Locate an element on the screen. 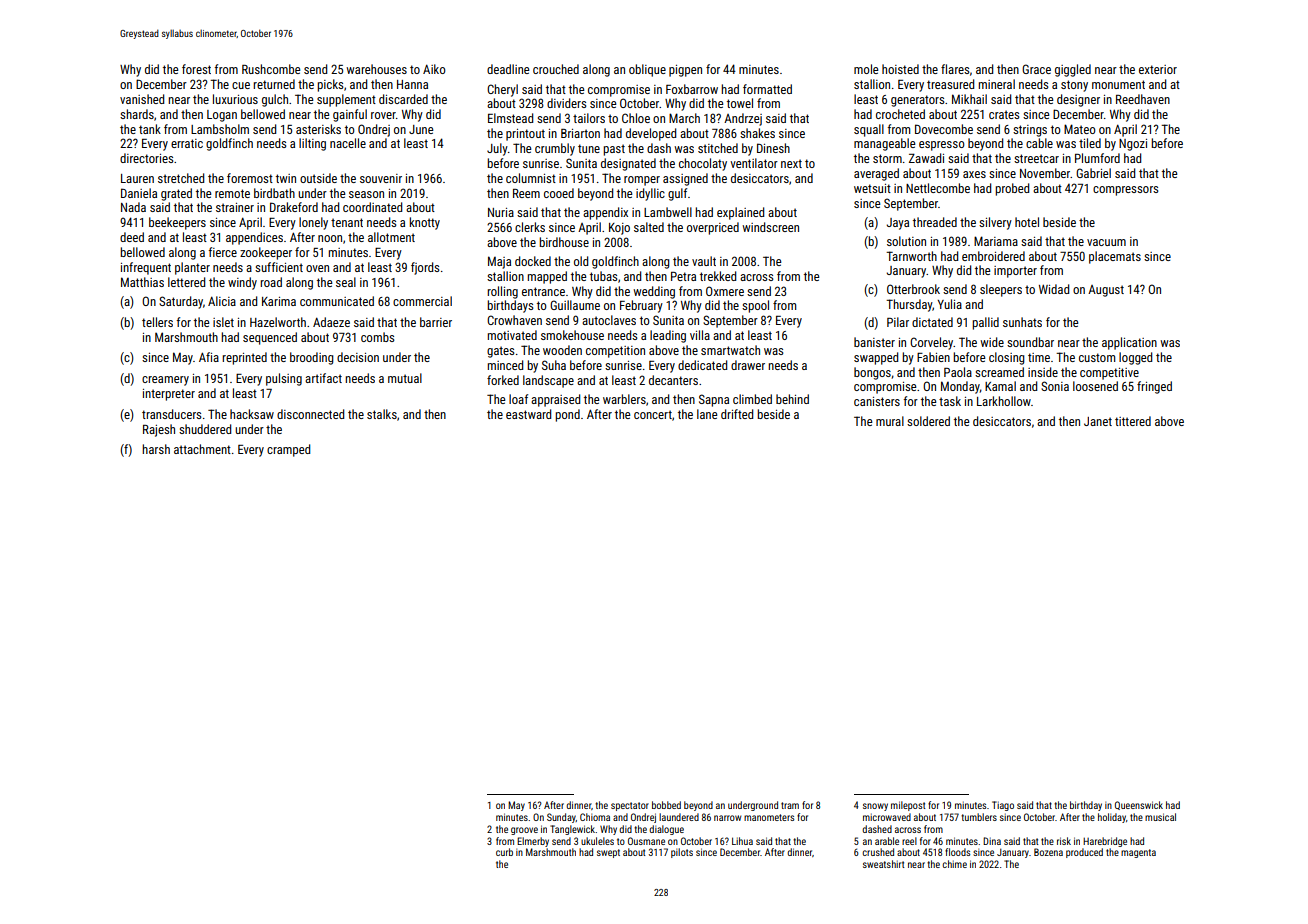 This screenshot has height=924, width=1308. crouched is located at coordinates (556, 69).
